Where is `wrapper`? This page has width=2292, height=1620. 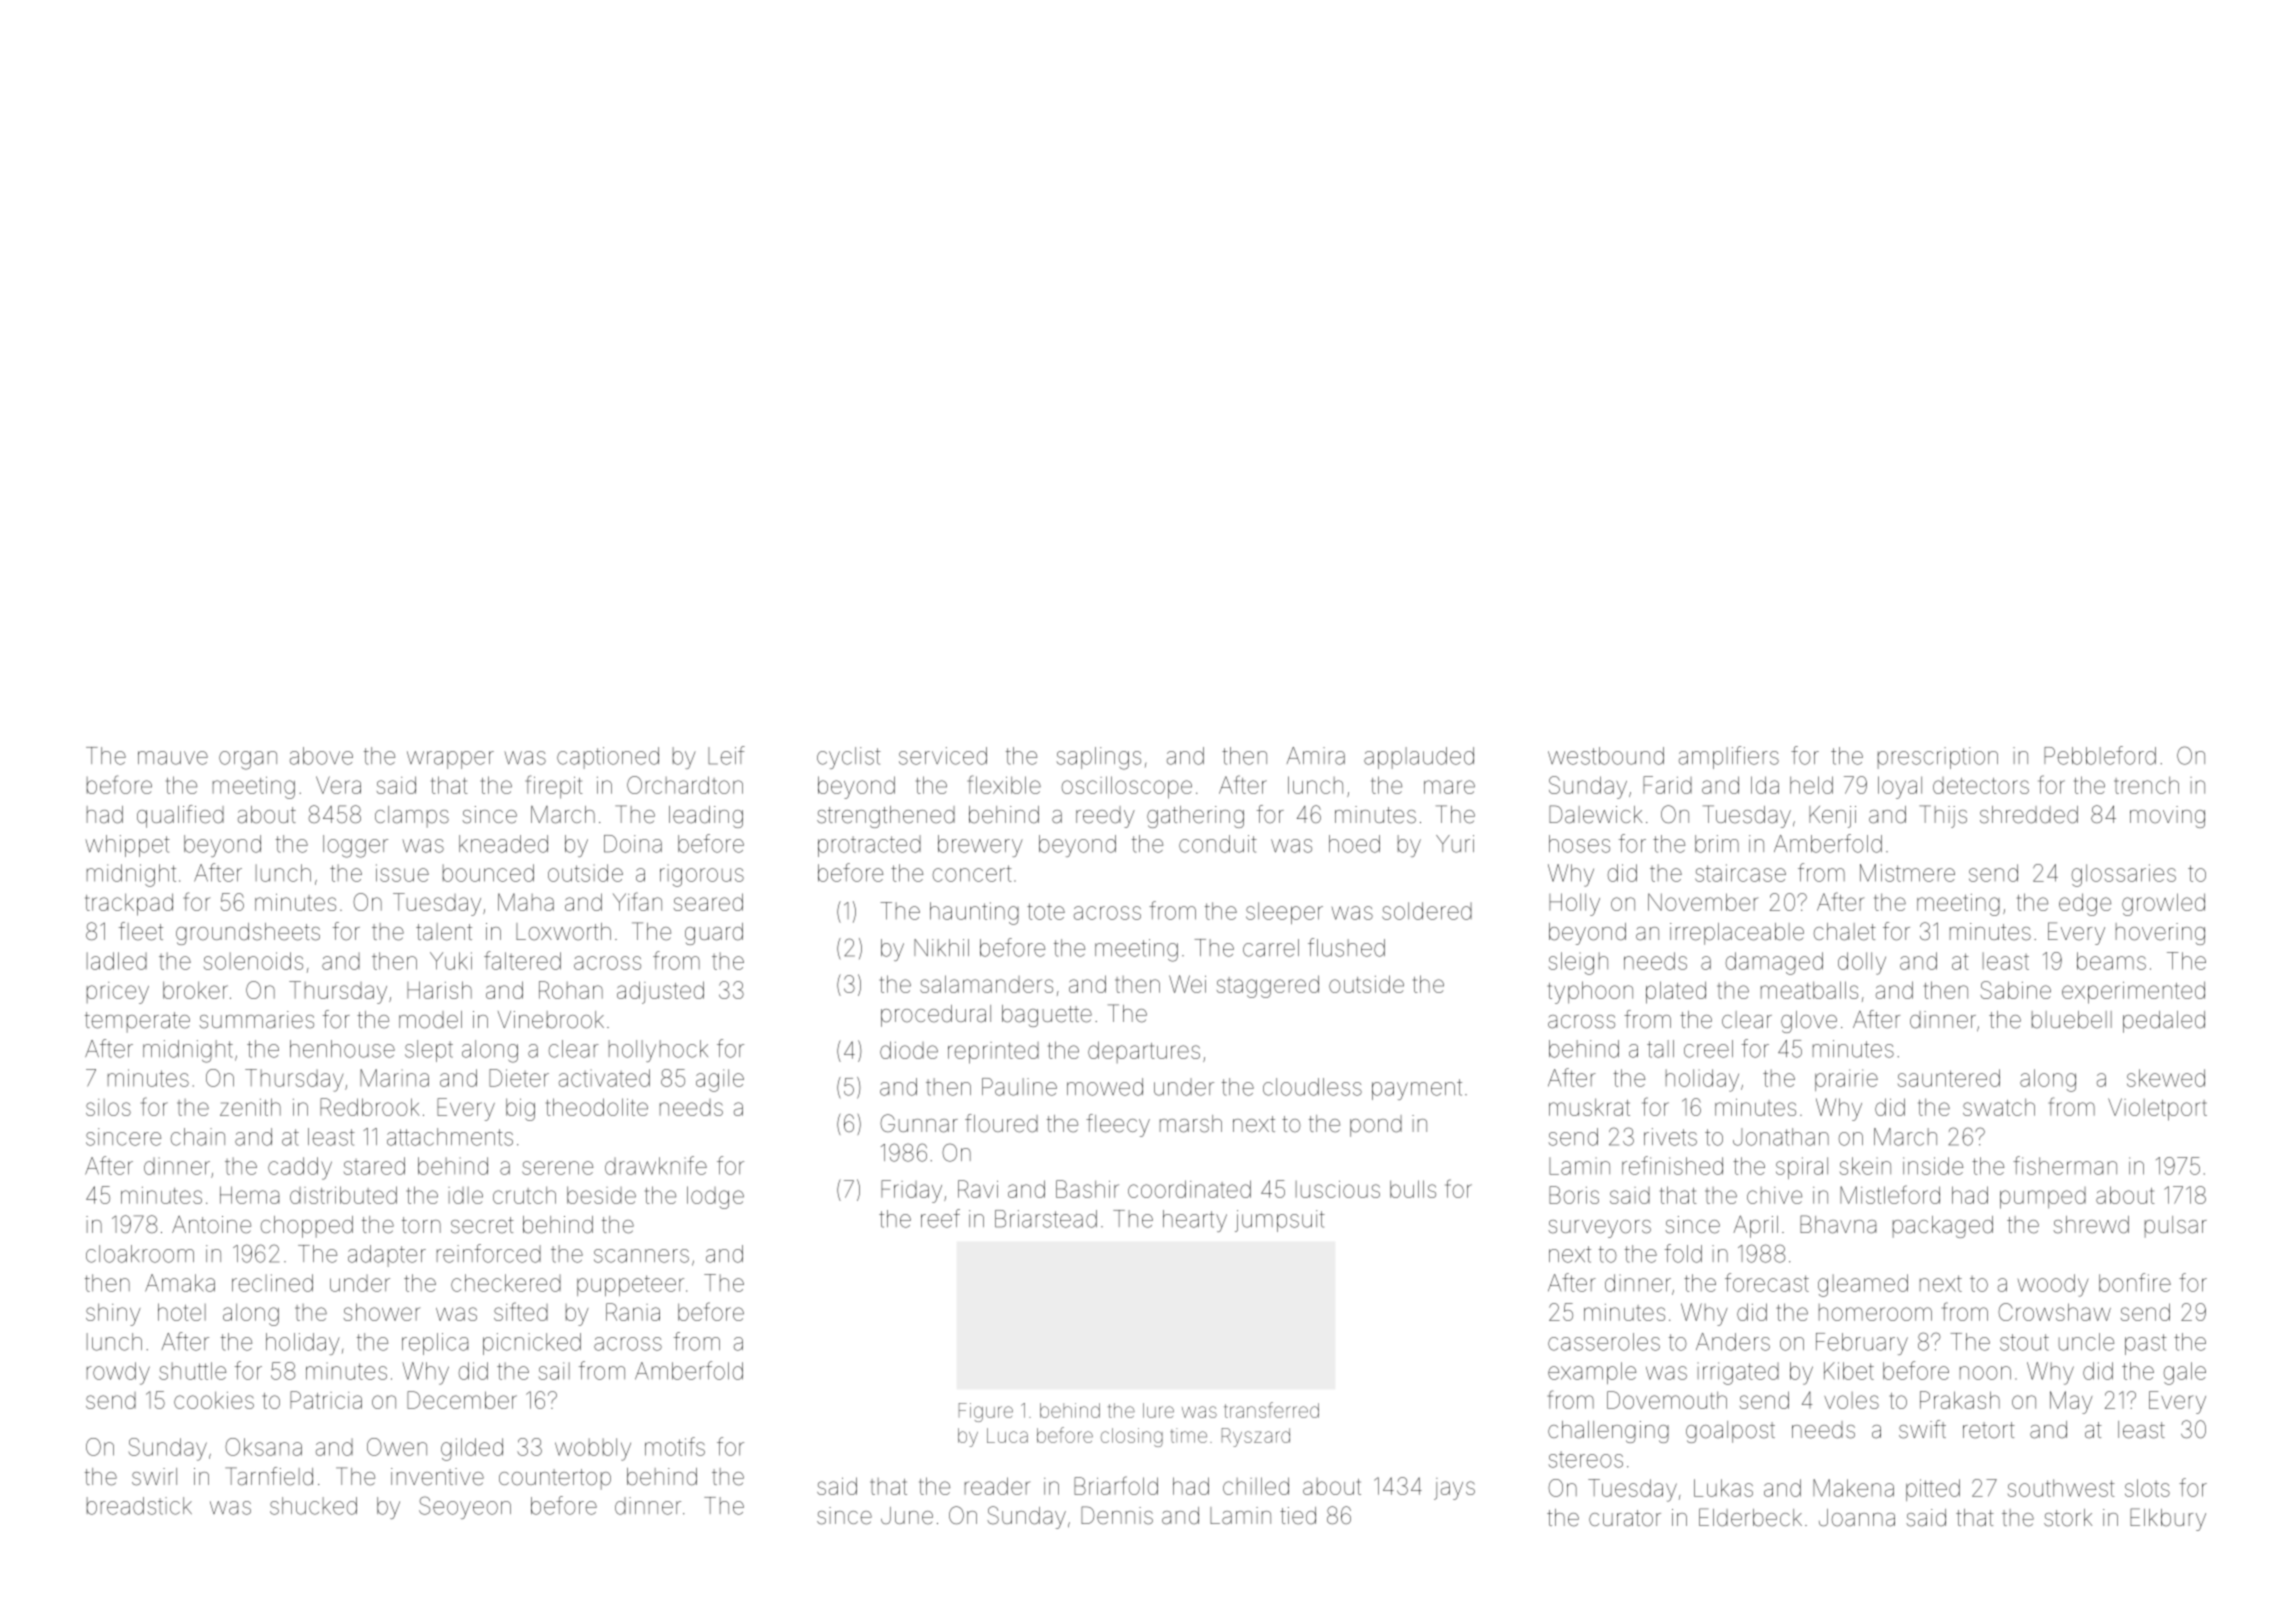 wrapper is located at coordinates (450, 760).
